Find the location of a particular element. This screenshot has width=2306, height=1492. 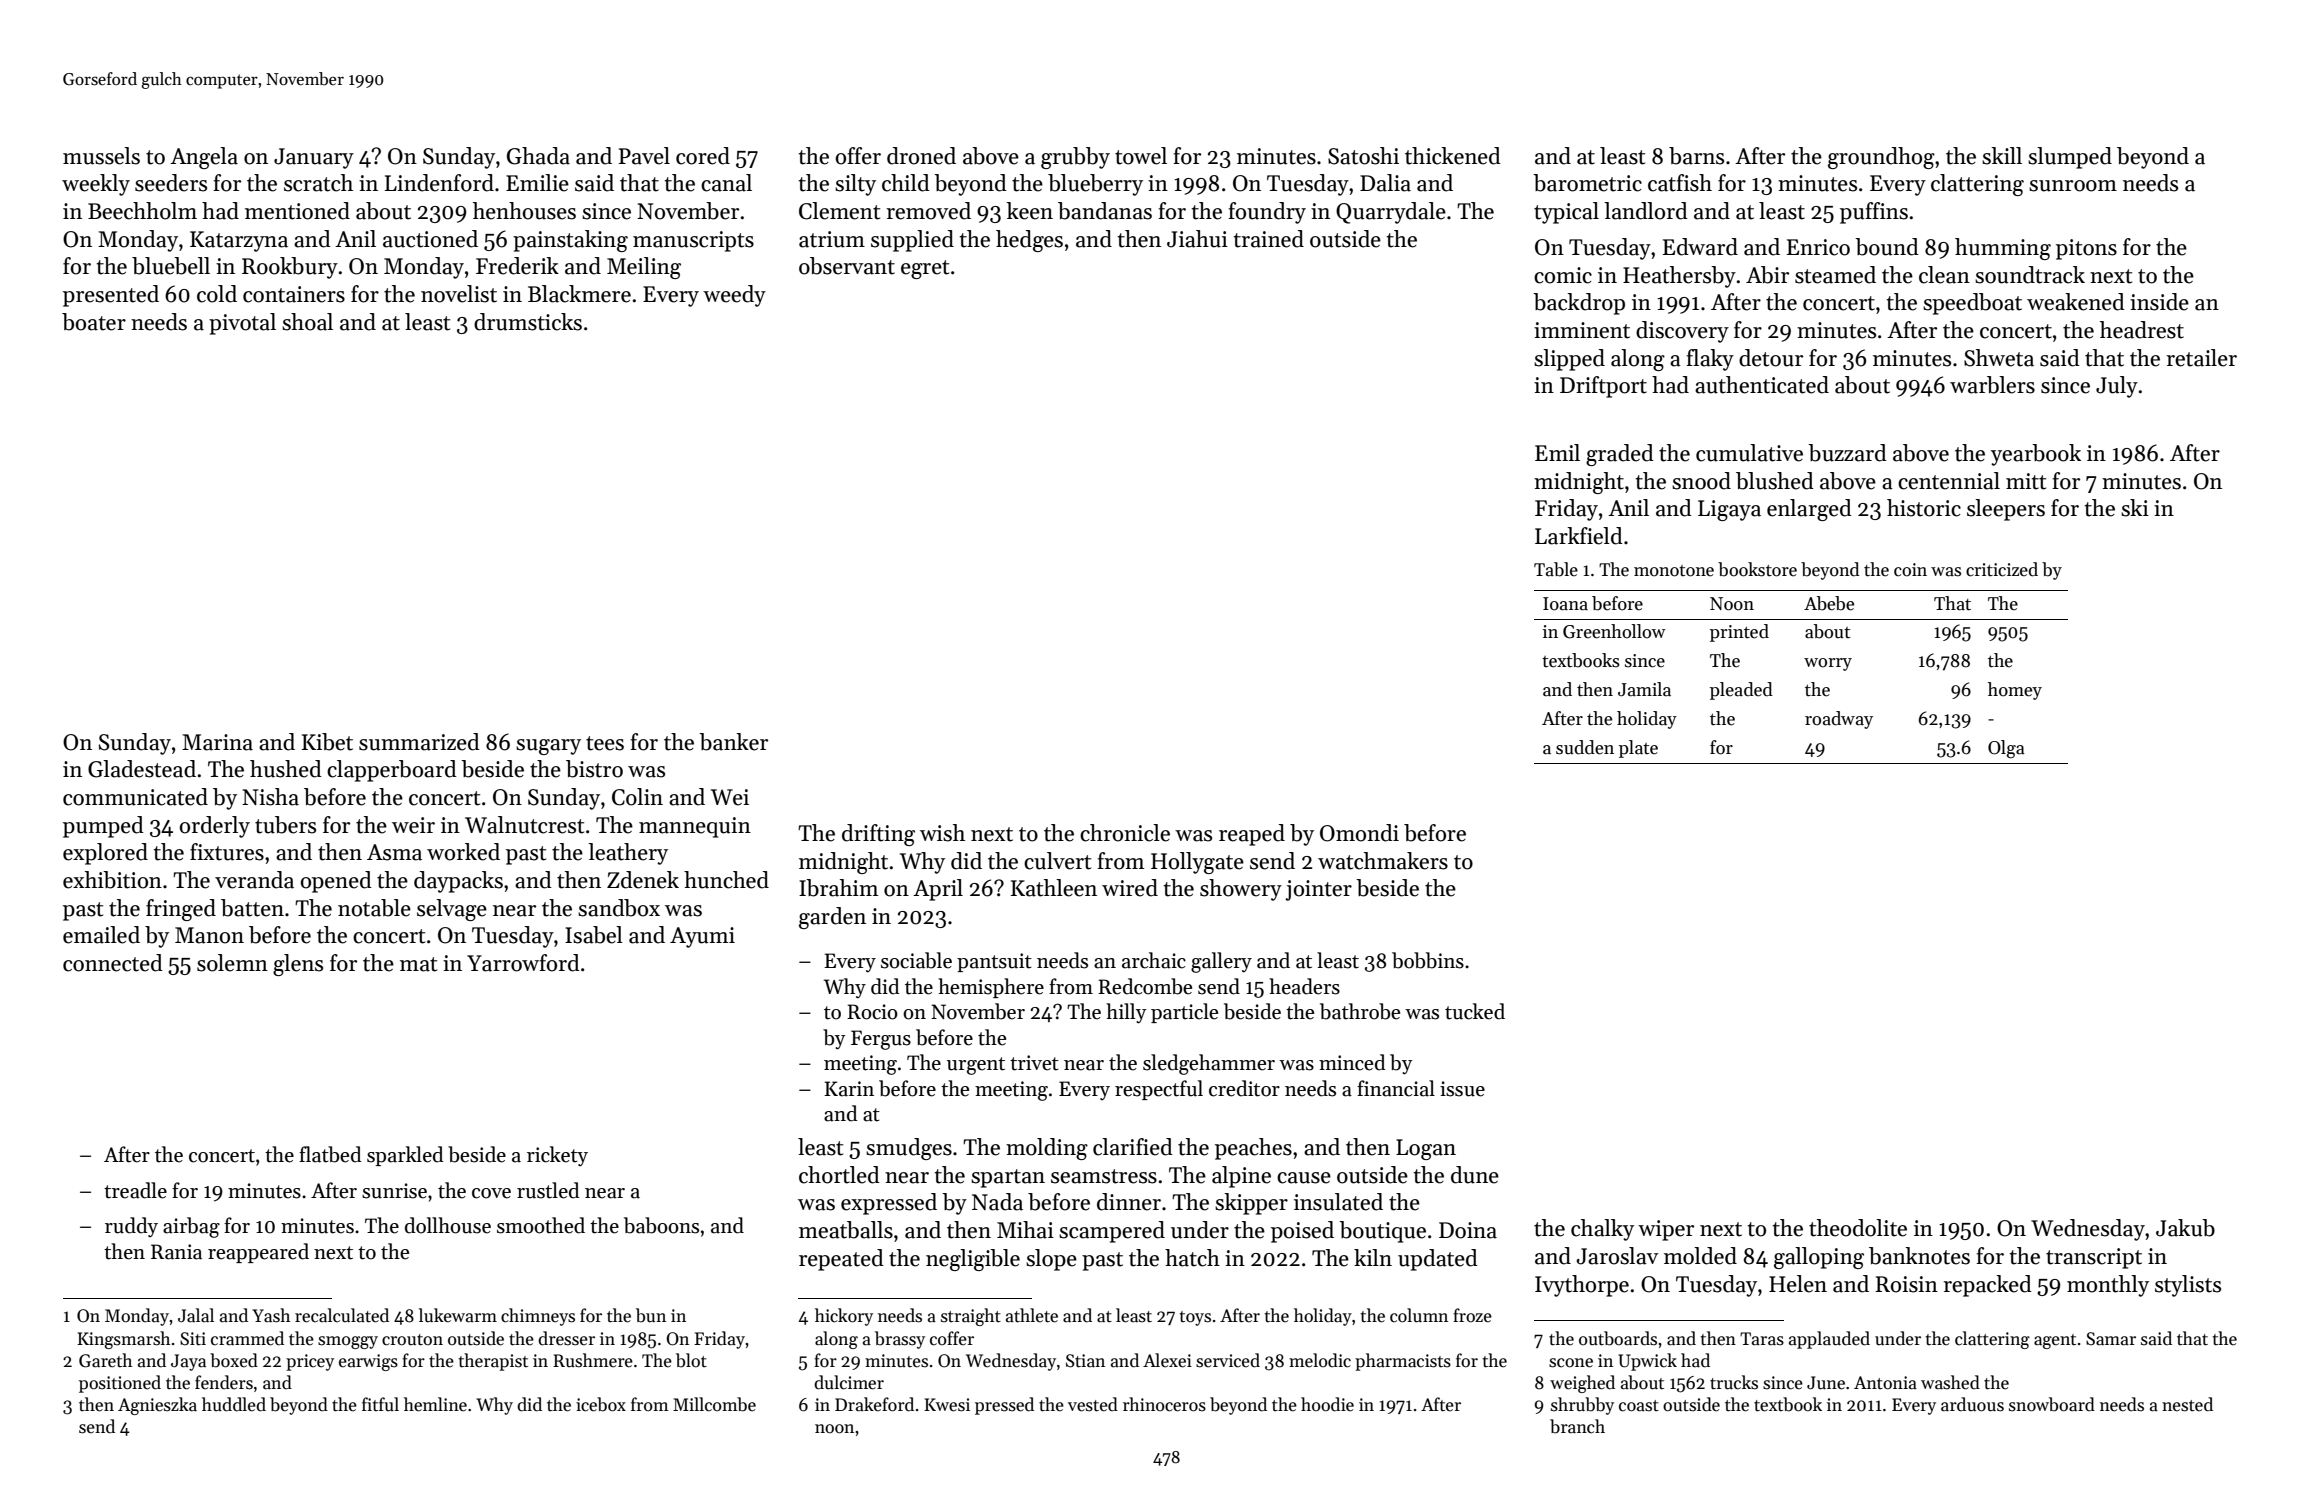

hoodie is located at coordinates (1327, 1404).
